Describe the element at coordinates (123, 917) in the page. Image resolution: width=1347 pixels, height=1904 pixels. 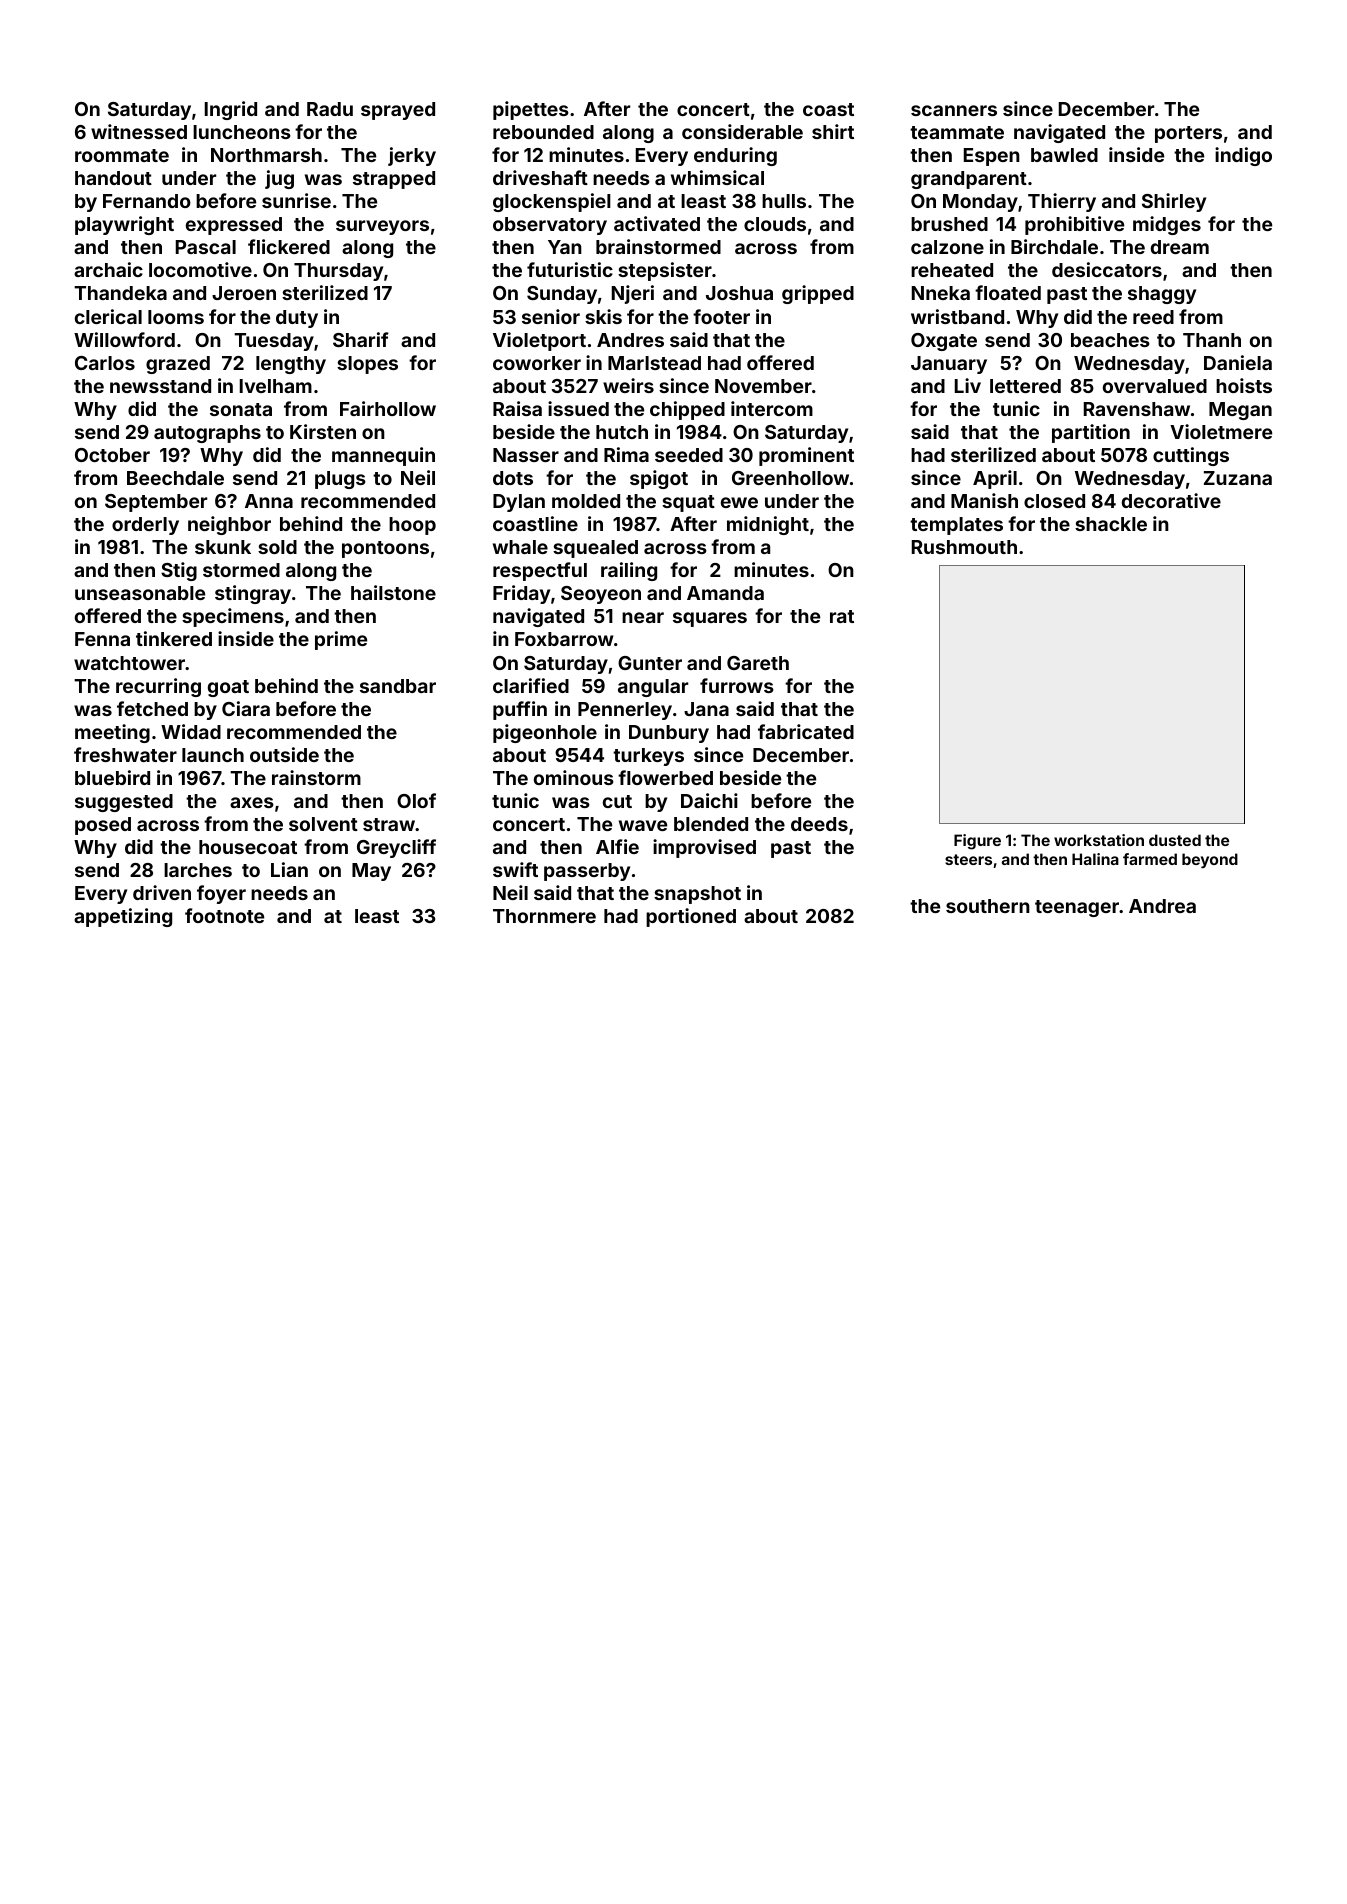
I see `appetizing` at that location.
